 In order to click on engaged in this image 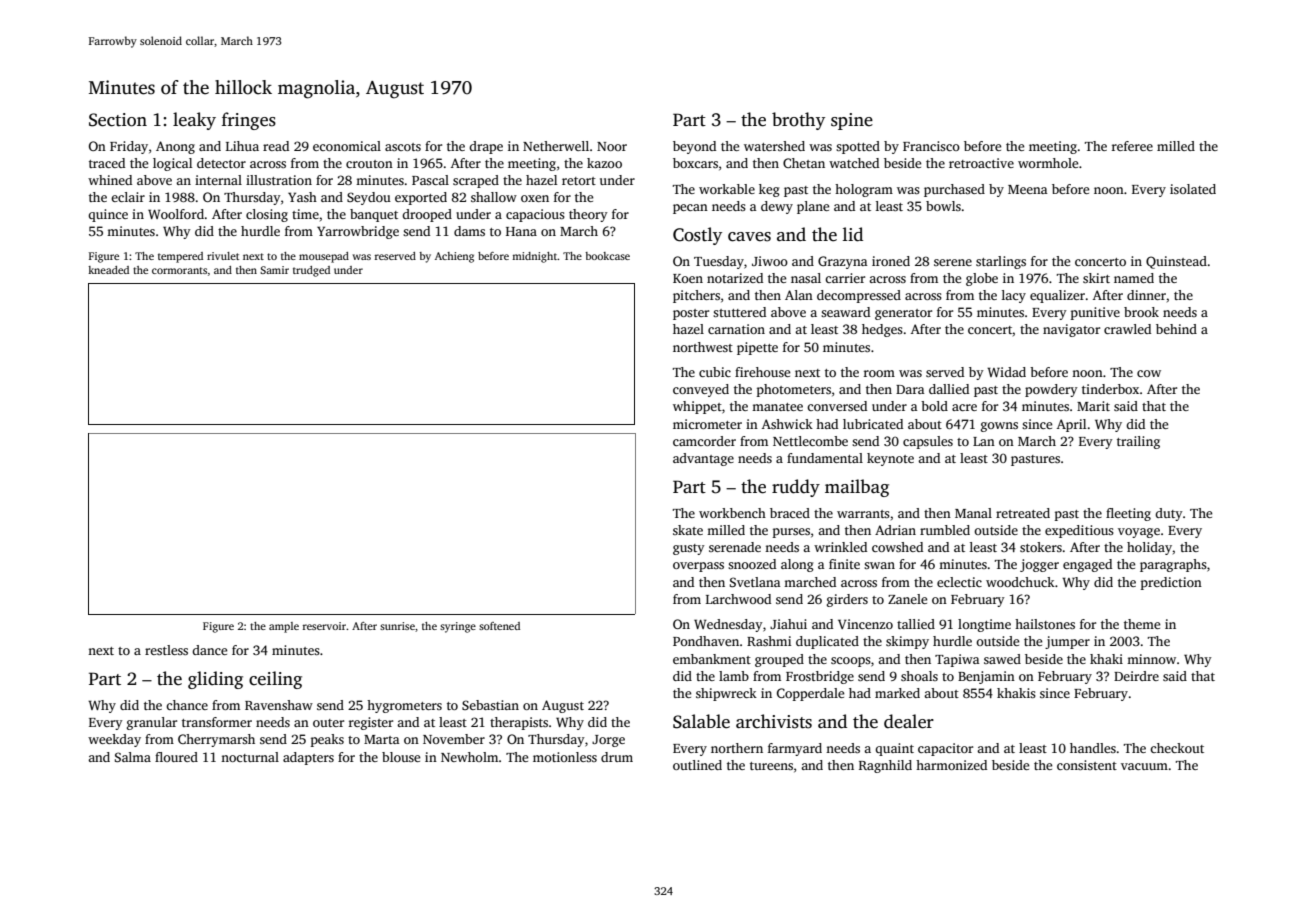, I will do `click(1087, 565)`.
